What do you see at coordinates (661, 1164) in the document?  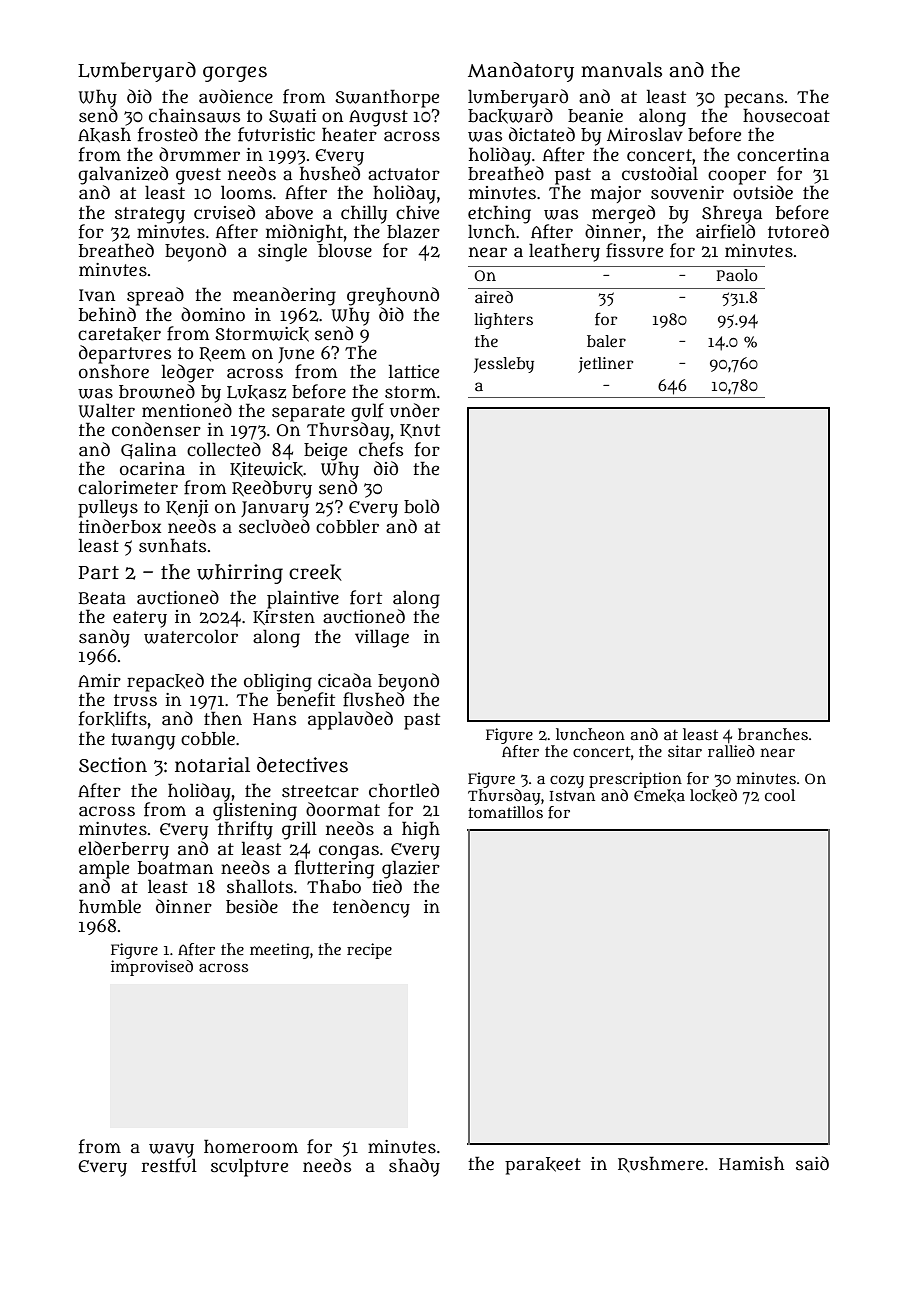 I see `Rushmere` at bounding box center [661, 1164].
